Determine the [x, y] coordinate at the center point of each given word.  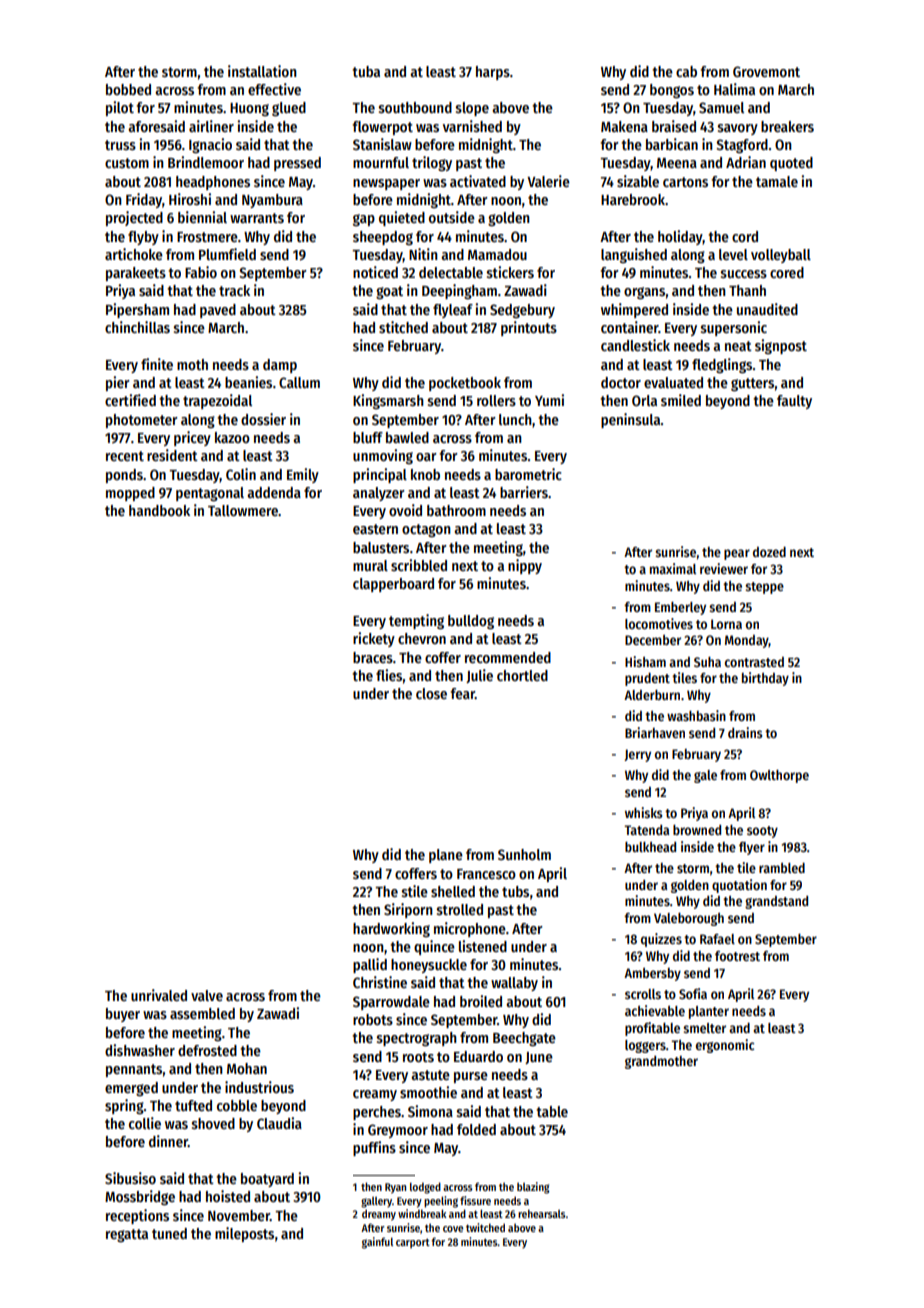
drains [745, 732]
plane [446, 856]
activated [478, 181]
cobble [237, 1105]
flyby [143, 238]
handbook [159, 510]
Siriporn [408, 910]
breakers [787, 126]
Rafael [717, 939]
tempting [416, 621]
